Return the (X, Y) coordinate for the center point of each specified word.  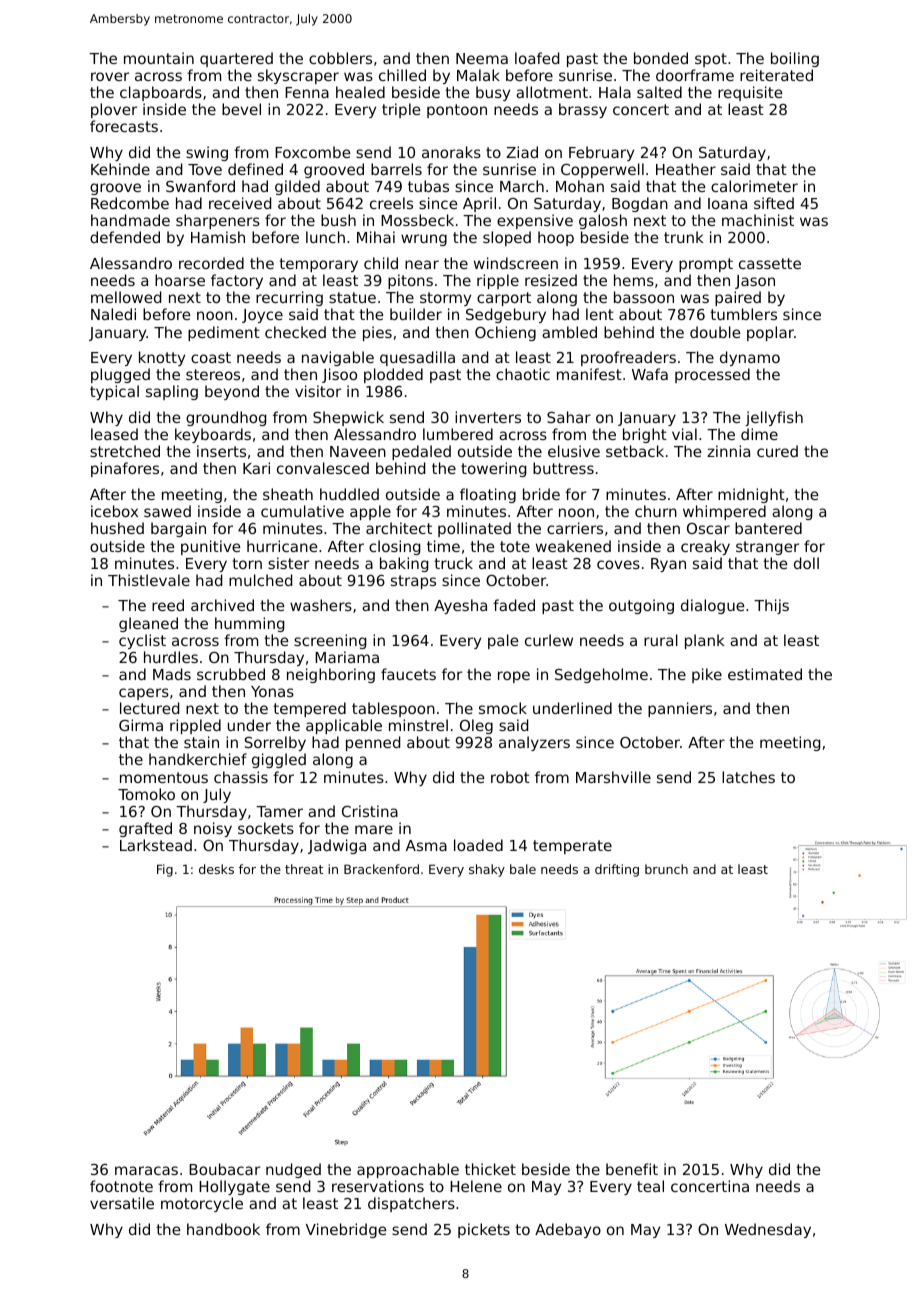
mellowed (126, 297)
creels (391, 203)
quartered (236, 59)
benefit (632, 1169)
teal (650, 1186)
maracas (146, 1170)
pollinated (474, 529)
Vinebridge (346, 1230)
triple (401, 110)
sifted (774, 203)
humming (249, 624)
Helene (476, 1186)
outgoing (641, 606)
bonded (661, 58)
